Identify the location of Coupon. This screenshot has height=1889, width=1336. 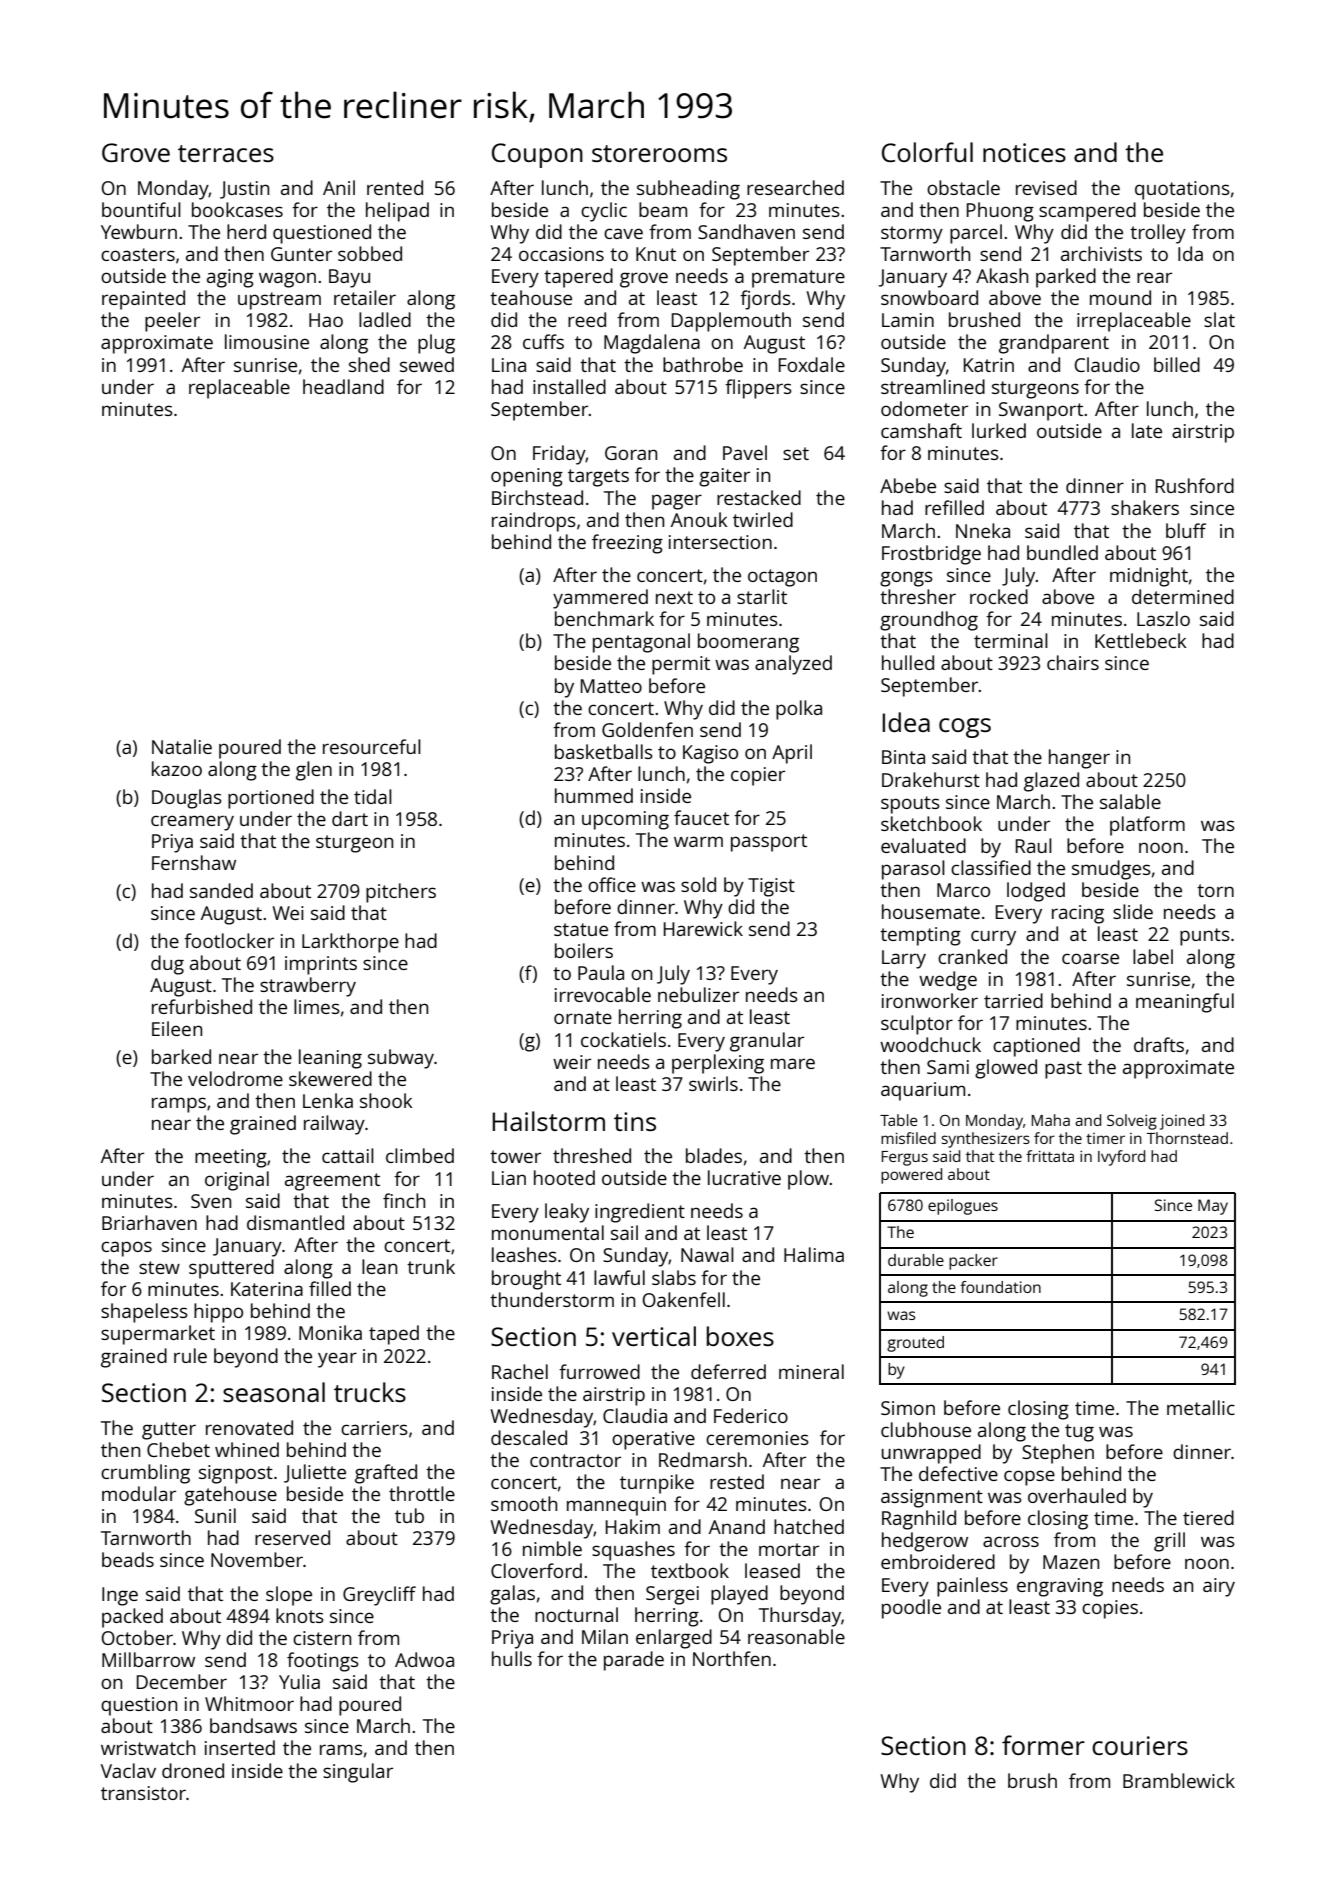
(537, 155).
